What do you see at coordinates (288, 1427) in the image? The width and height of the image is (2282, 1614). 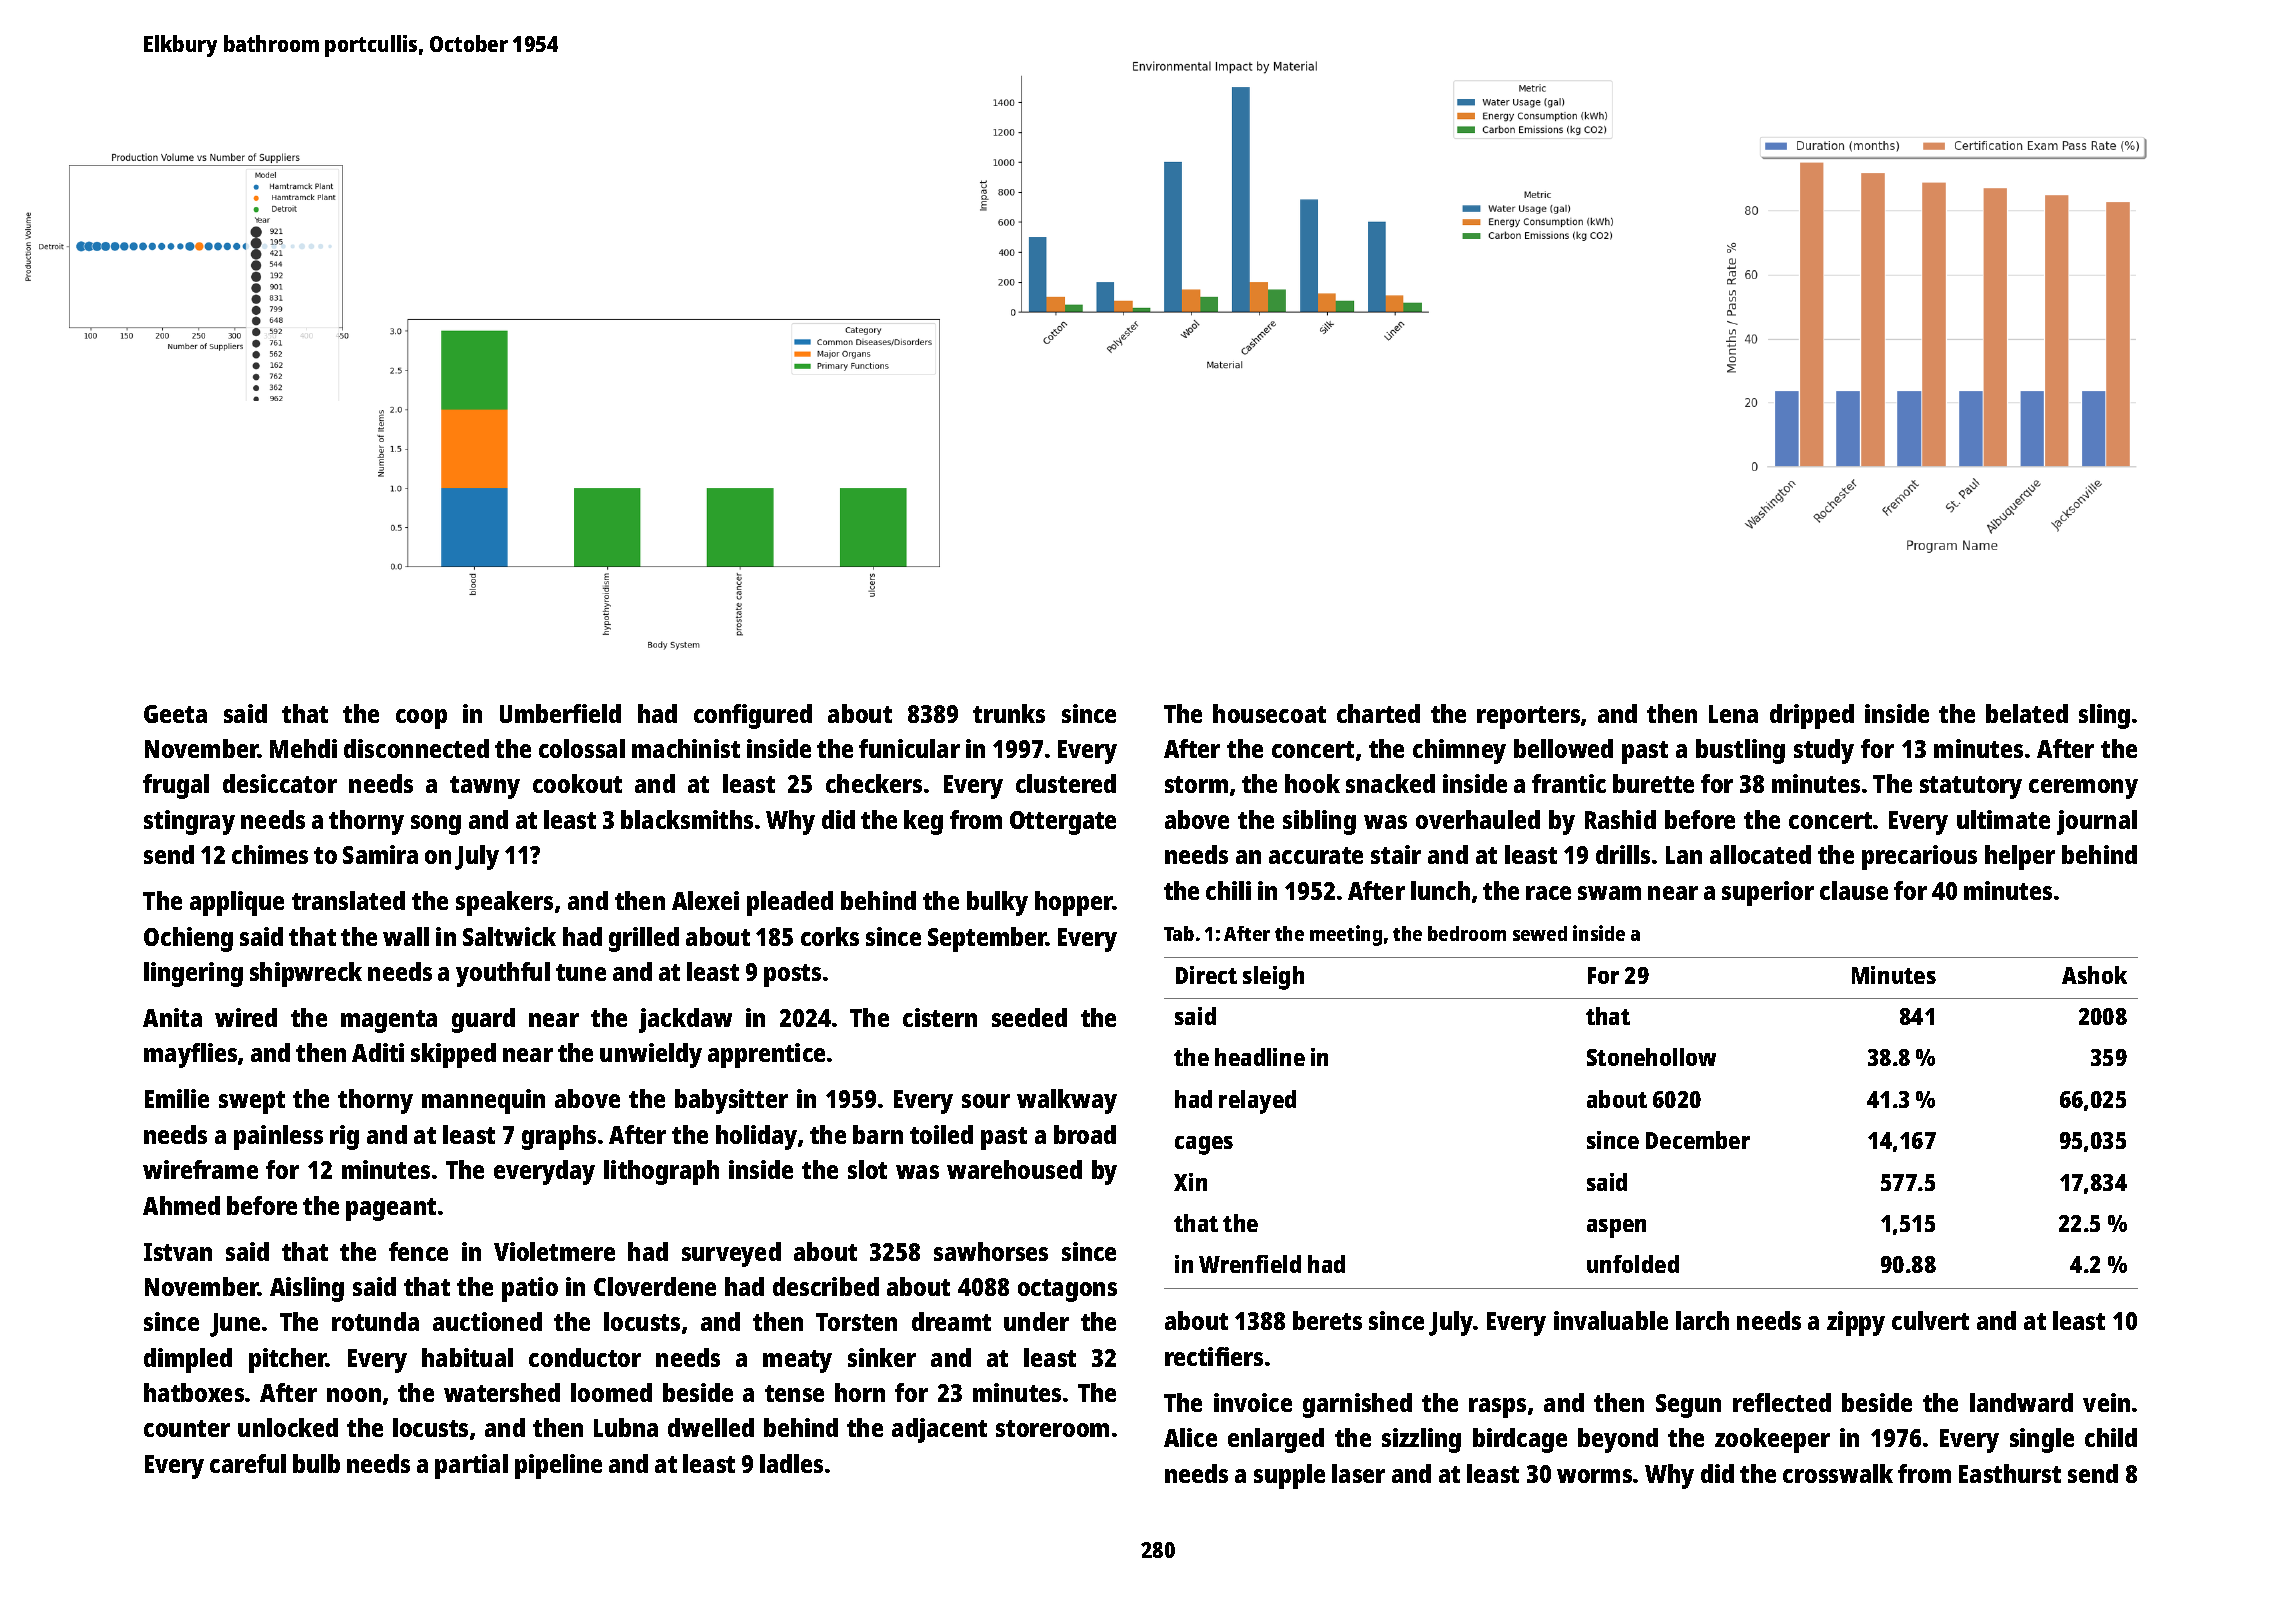 I see `unlocked` at bounding box center [288, 1427].
